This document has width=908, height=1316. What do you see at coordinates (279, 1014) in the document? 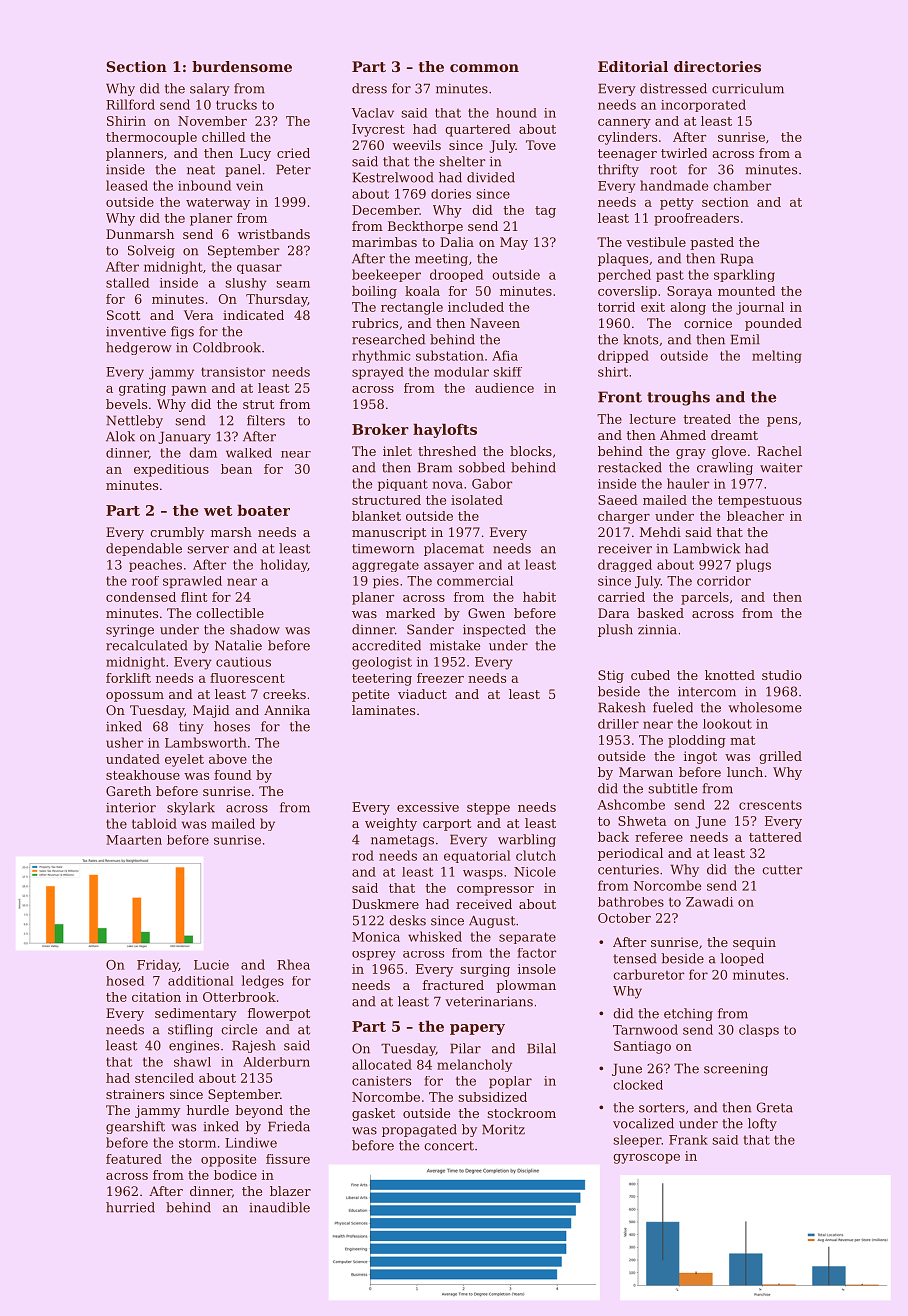
I see `flowerpot` at bounding box center [279, 1014].
